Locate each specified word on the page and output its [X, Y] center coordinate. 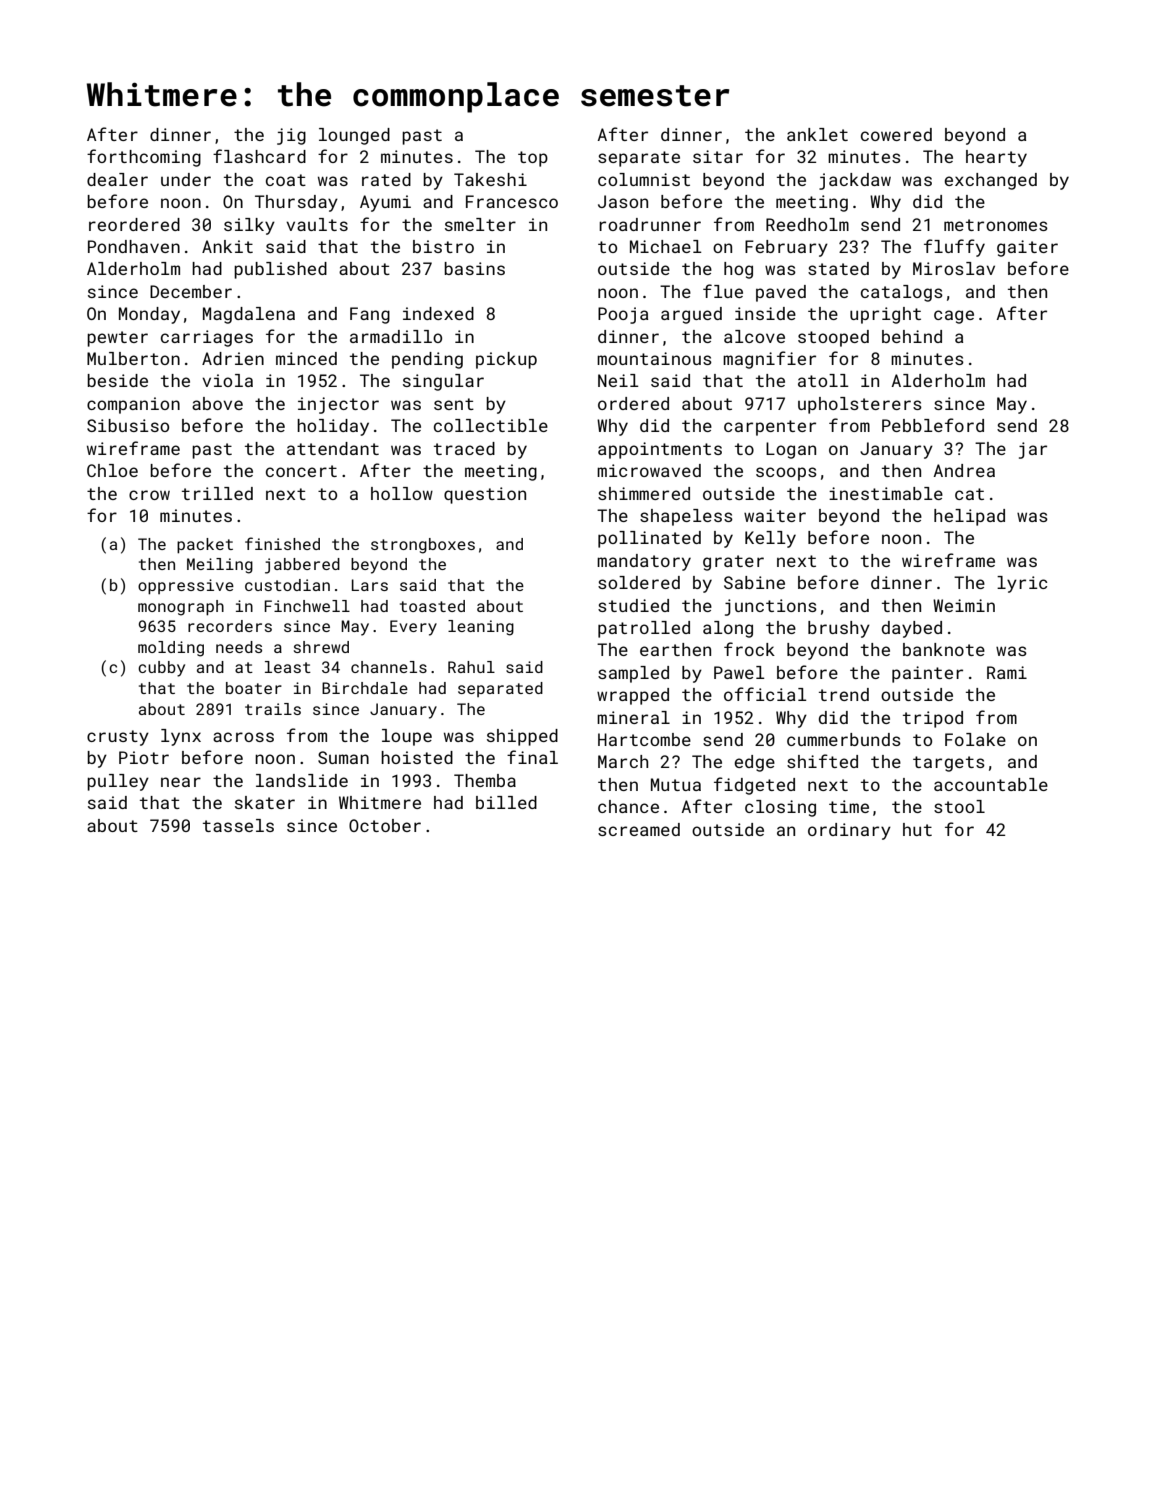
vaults [317, 224]
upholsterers [860, 405]
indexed [438, 313]
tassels [238, 825]
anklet [817, 134]
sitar [718, 156]
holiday [333, 427]
